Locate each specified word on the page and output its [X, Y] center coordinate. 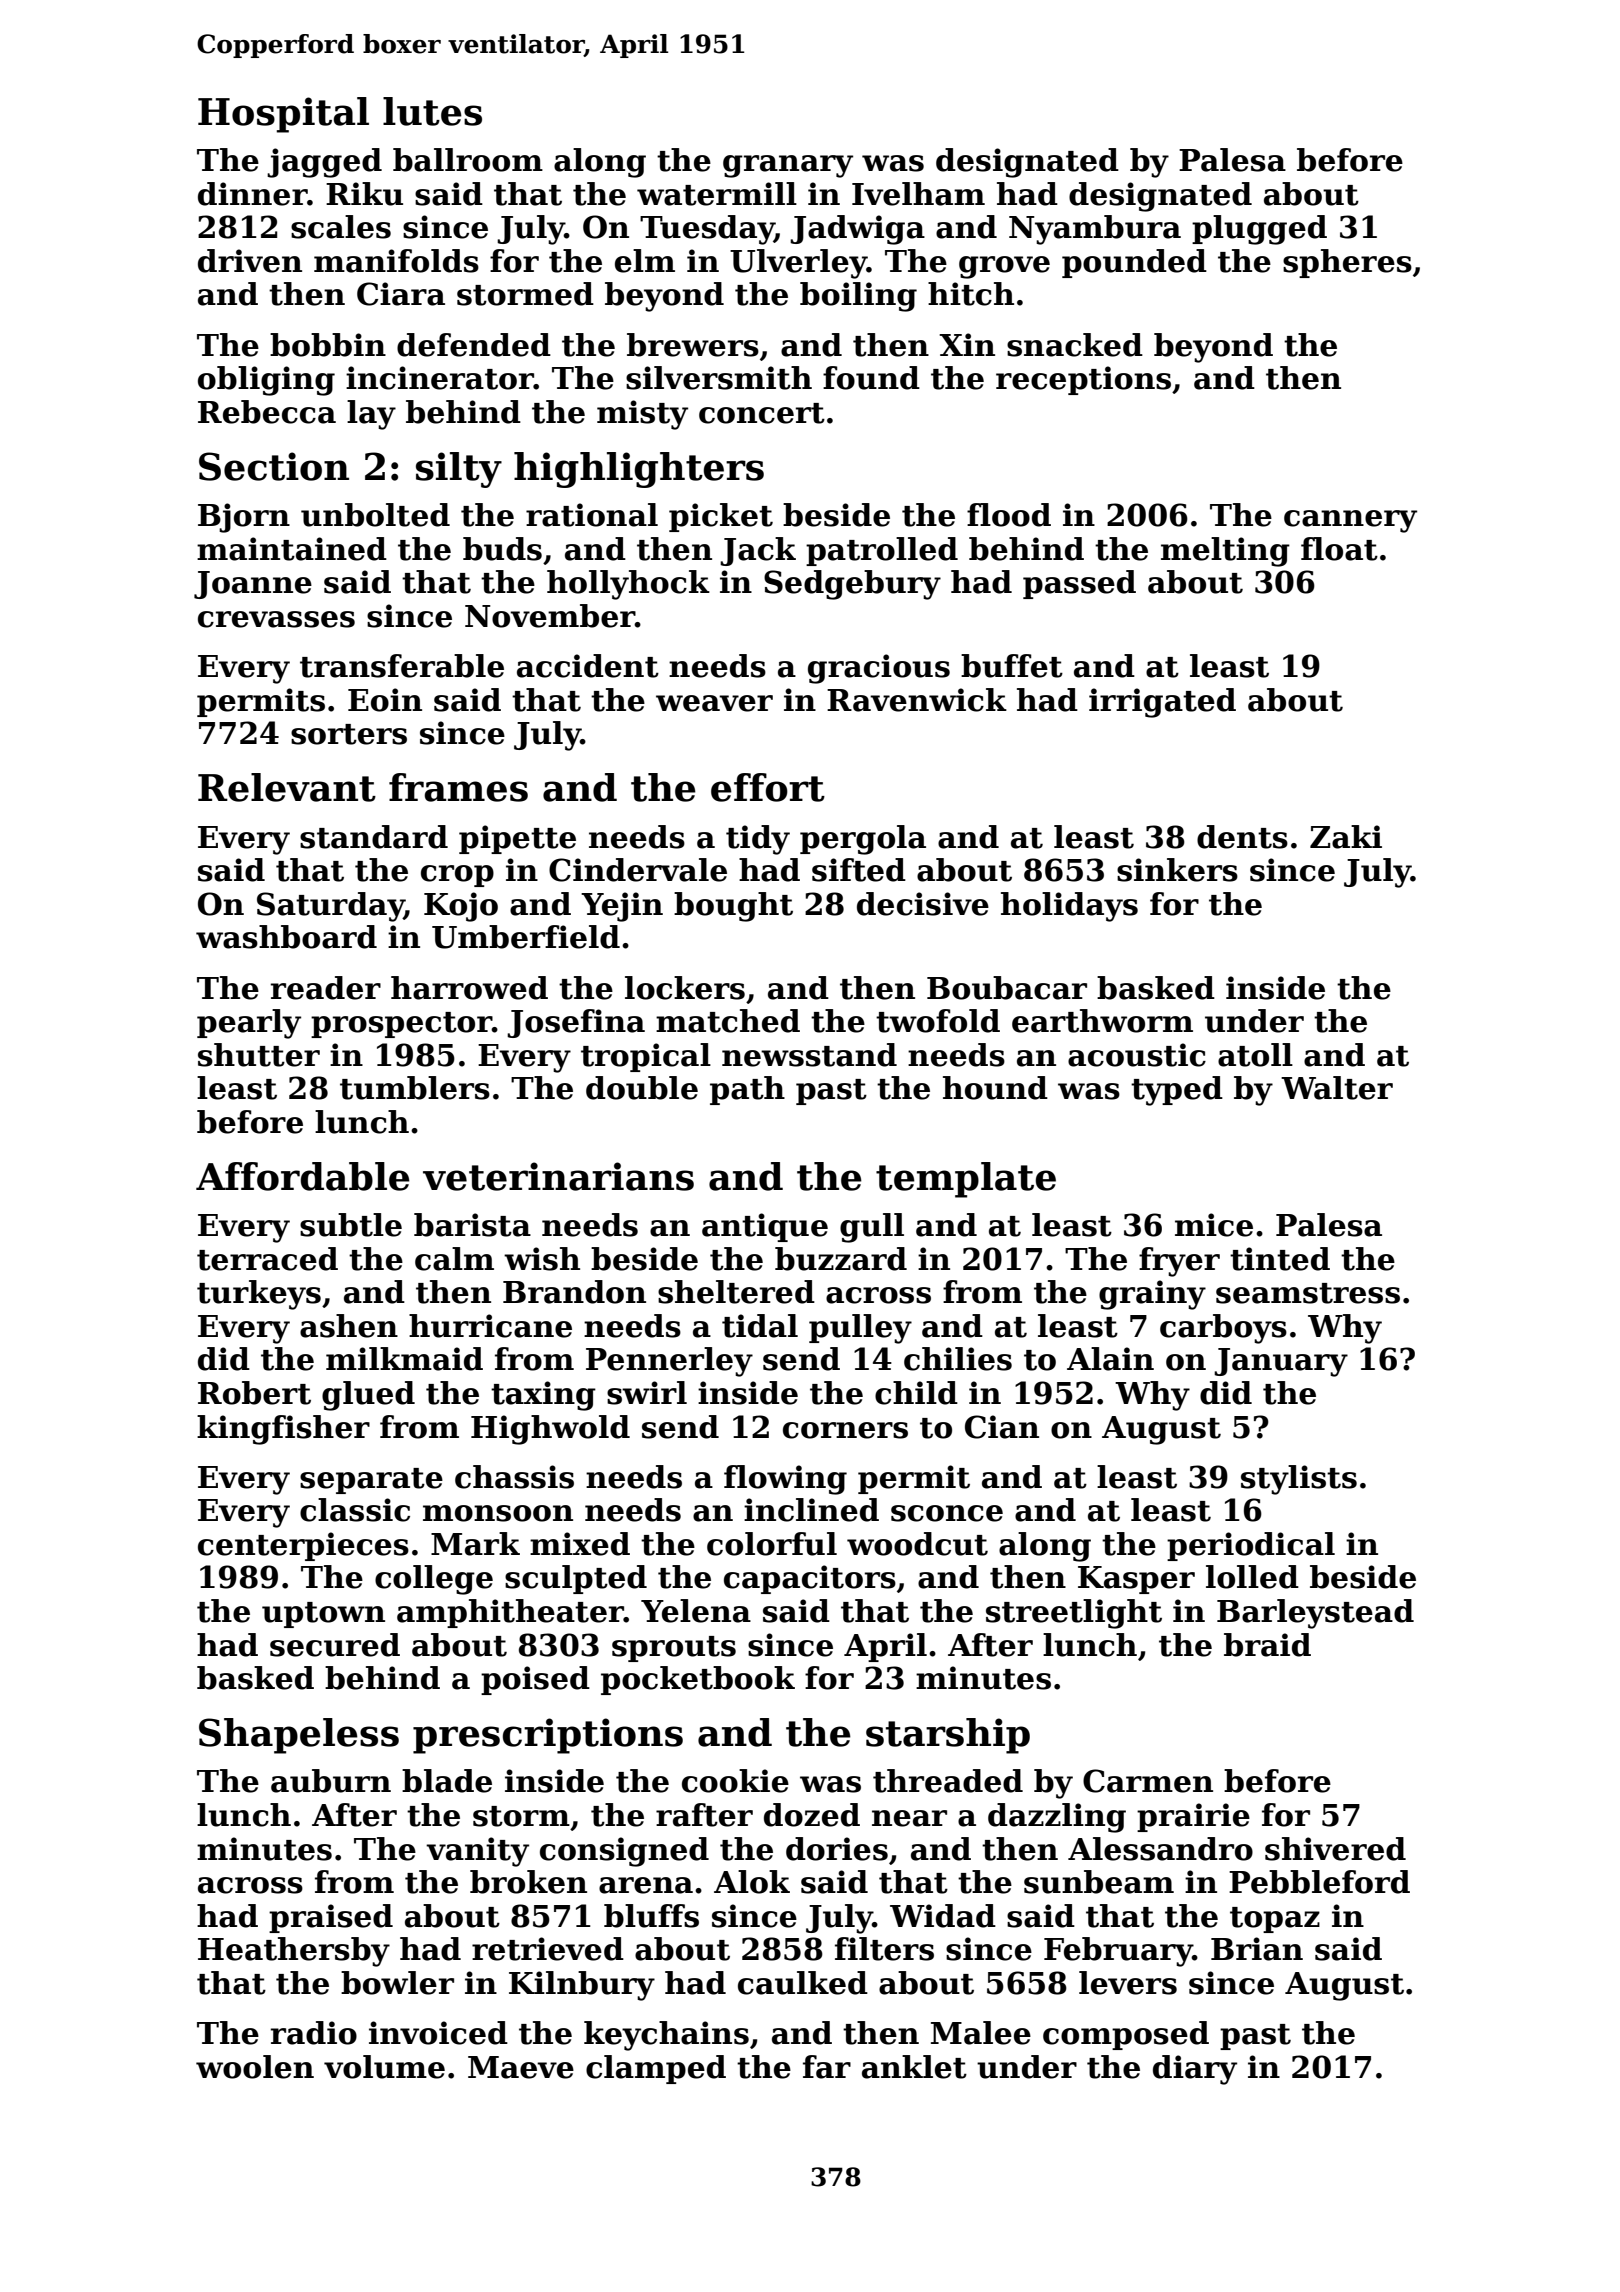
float [1339, 549]
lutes [432, 111]
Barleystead [1315, 1614]
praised [331, 1918]
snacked [1075, 345]
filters [884, 1949]
